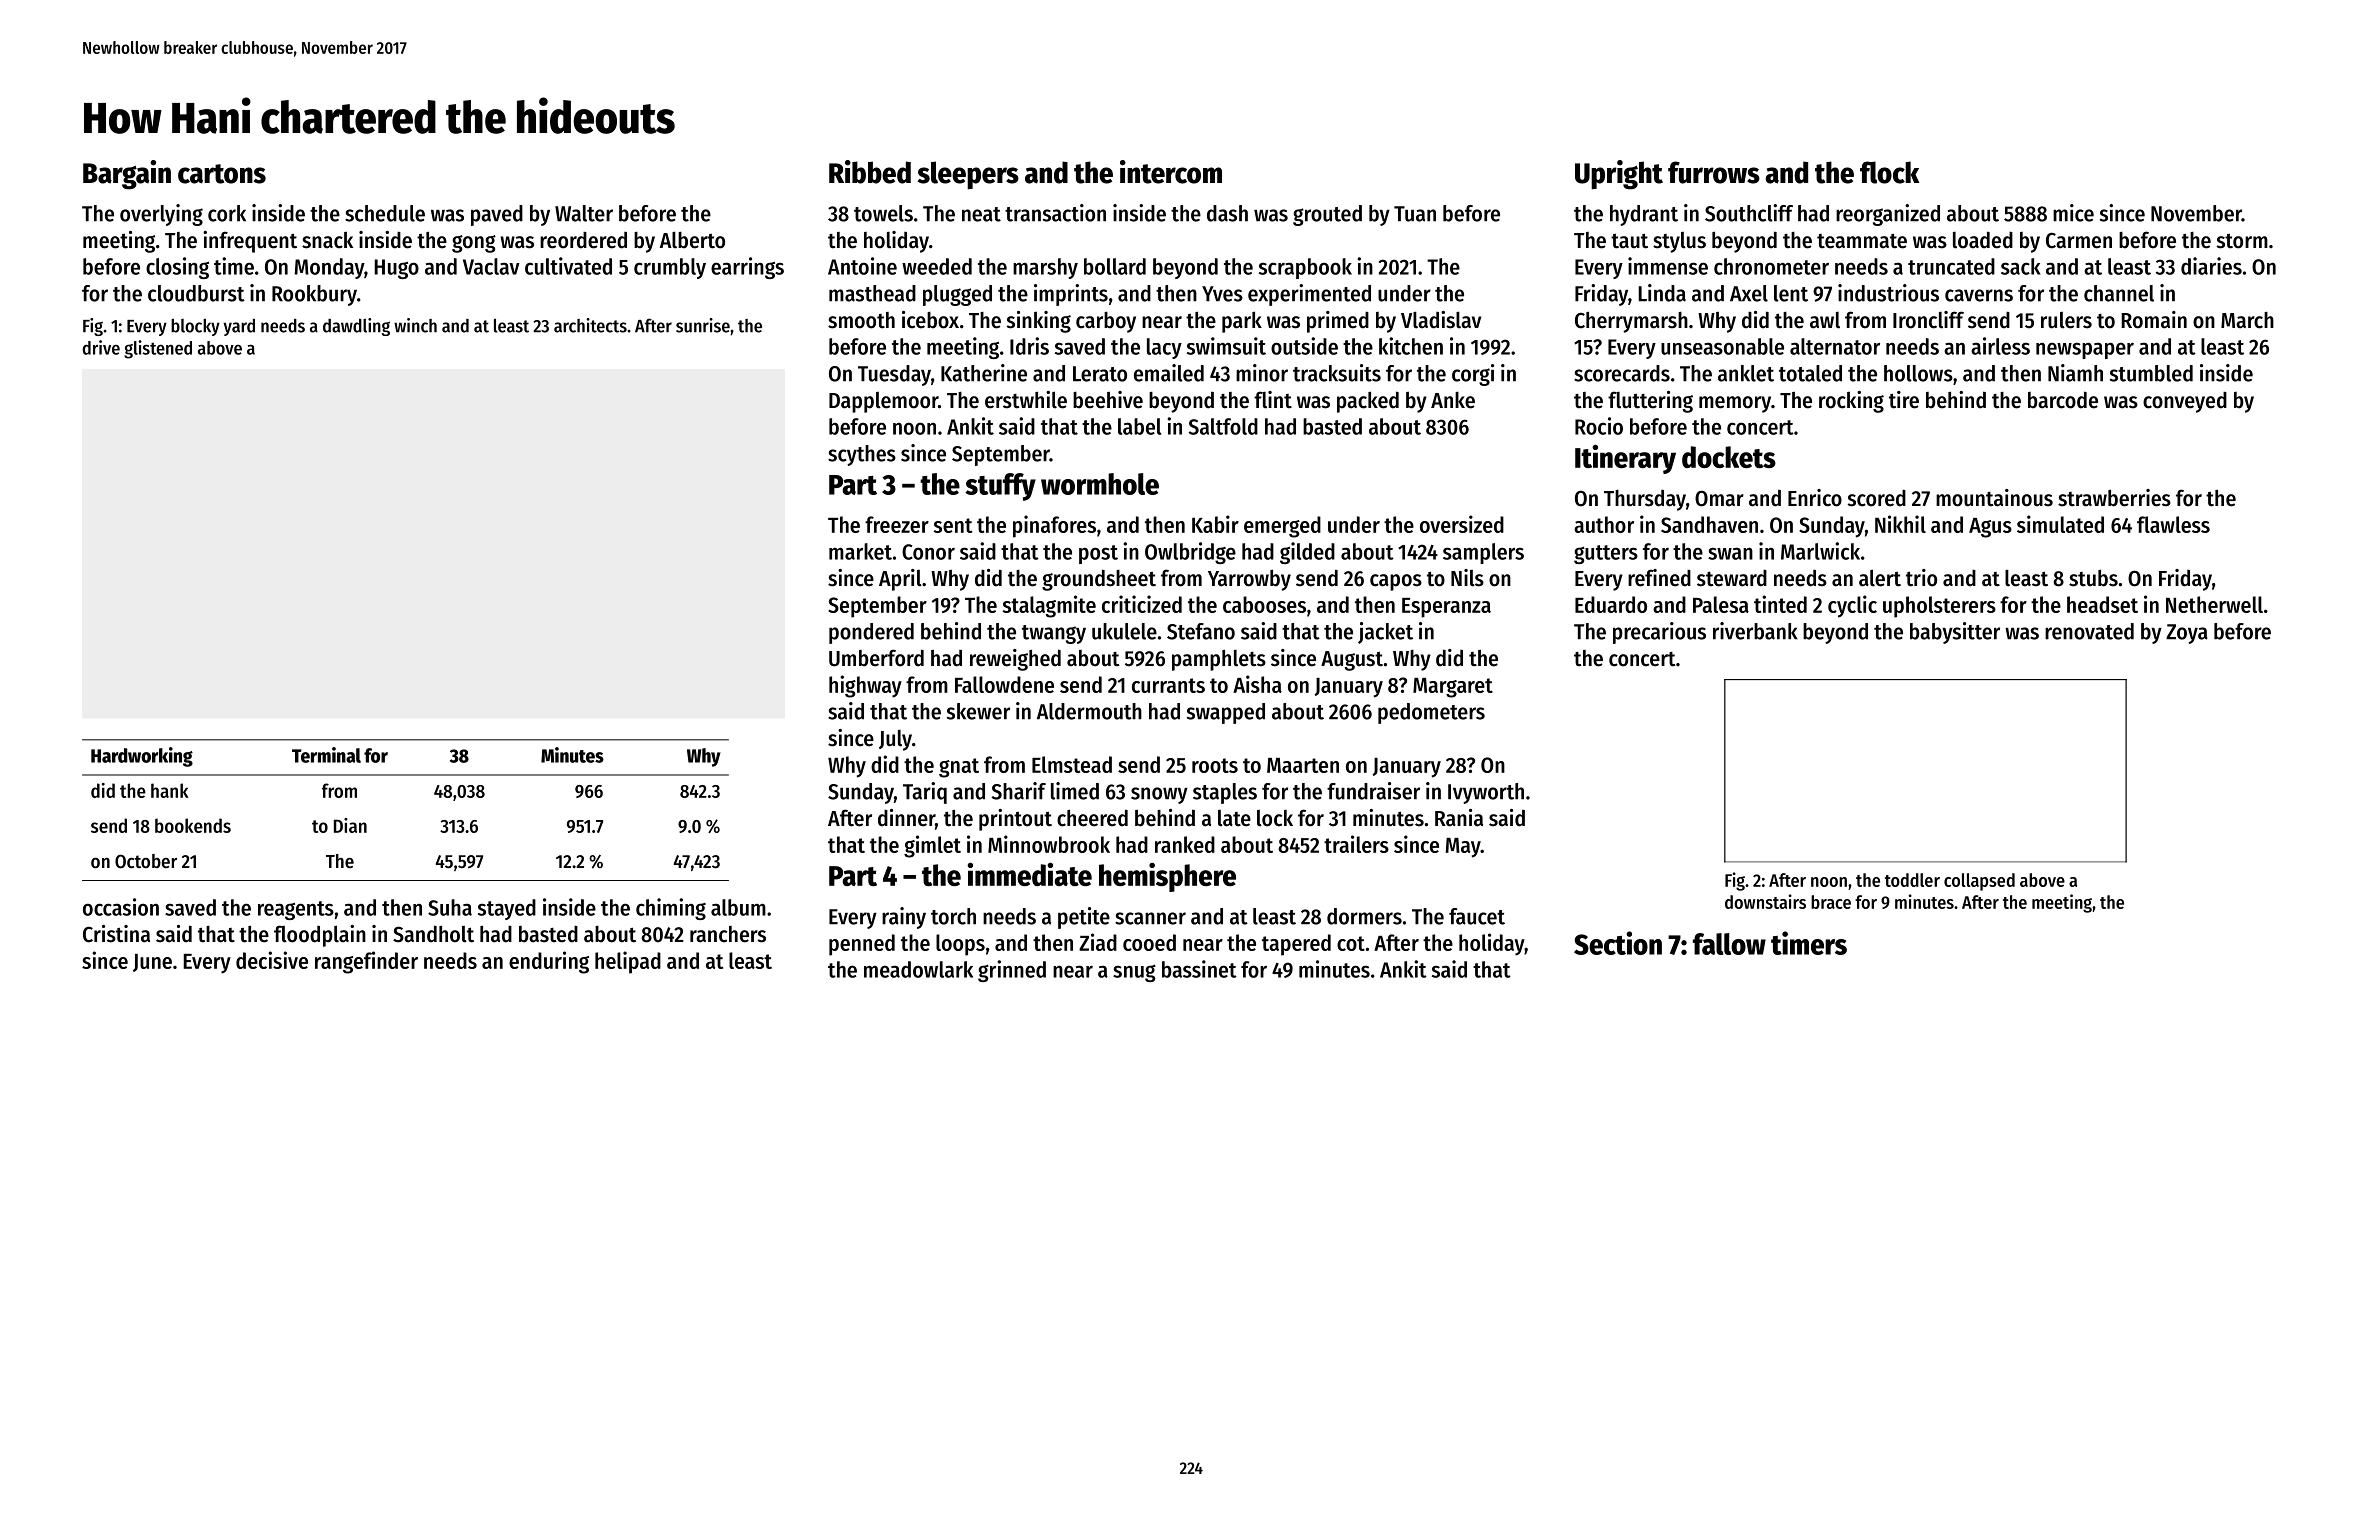 The image size is (2359, 1526). I want to click on Walter, so click(584, 213).
